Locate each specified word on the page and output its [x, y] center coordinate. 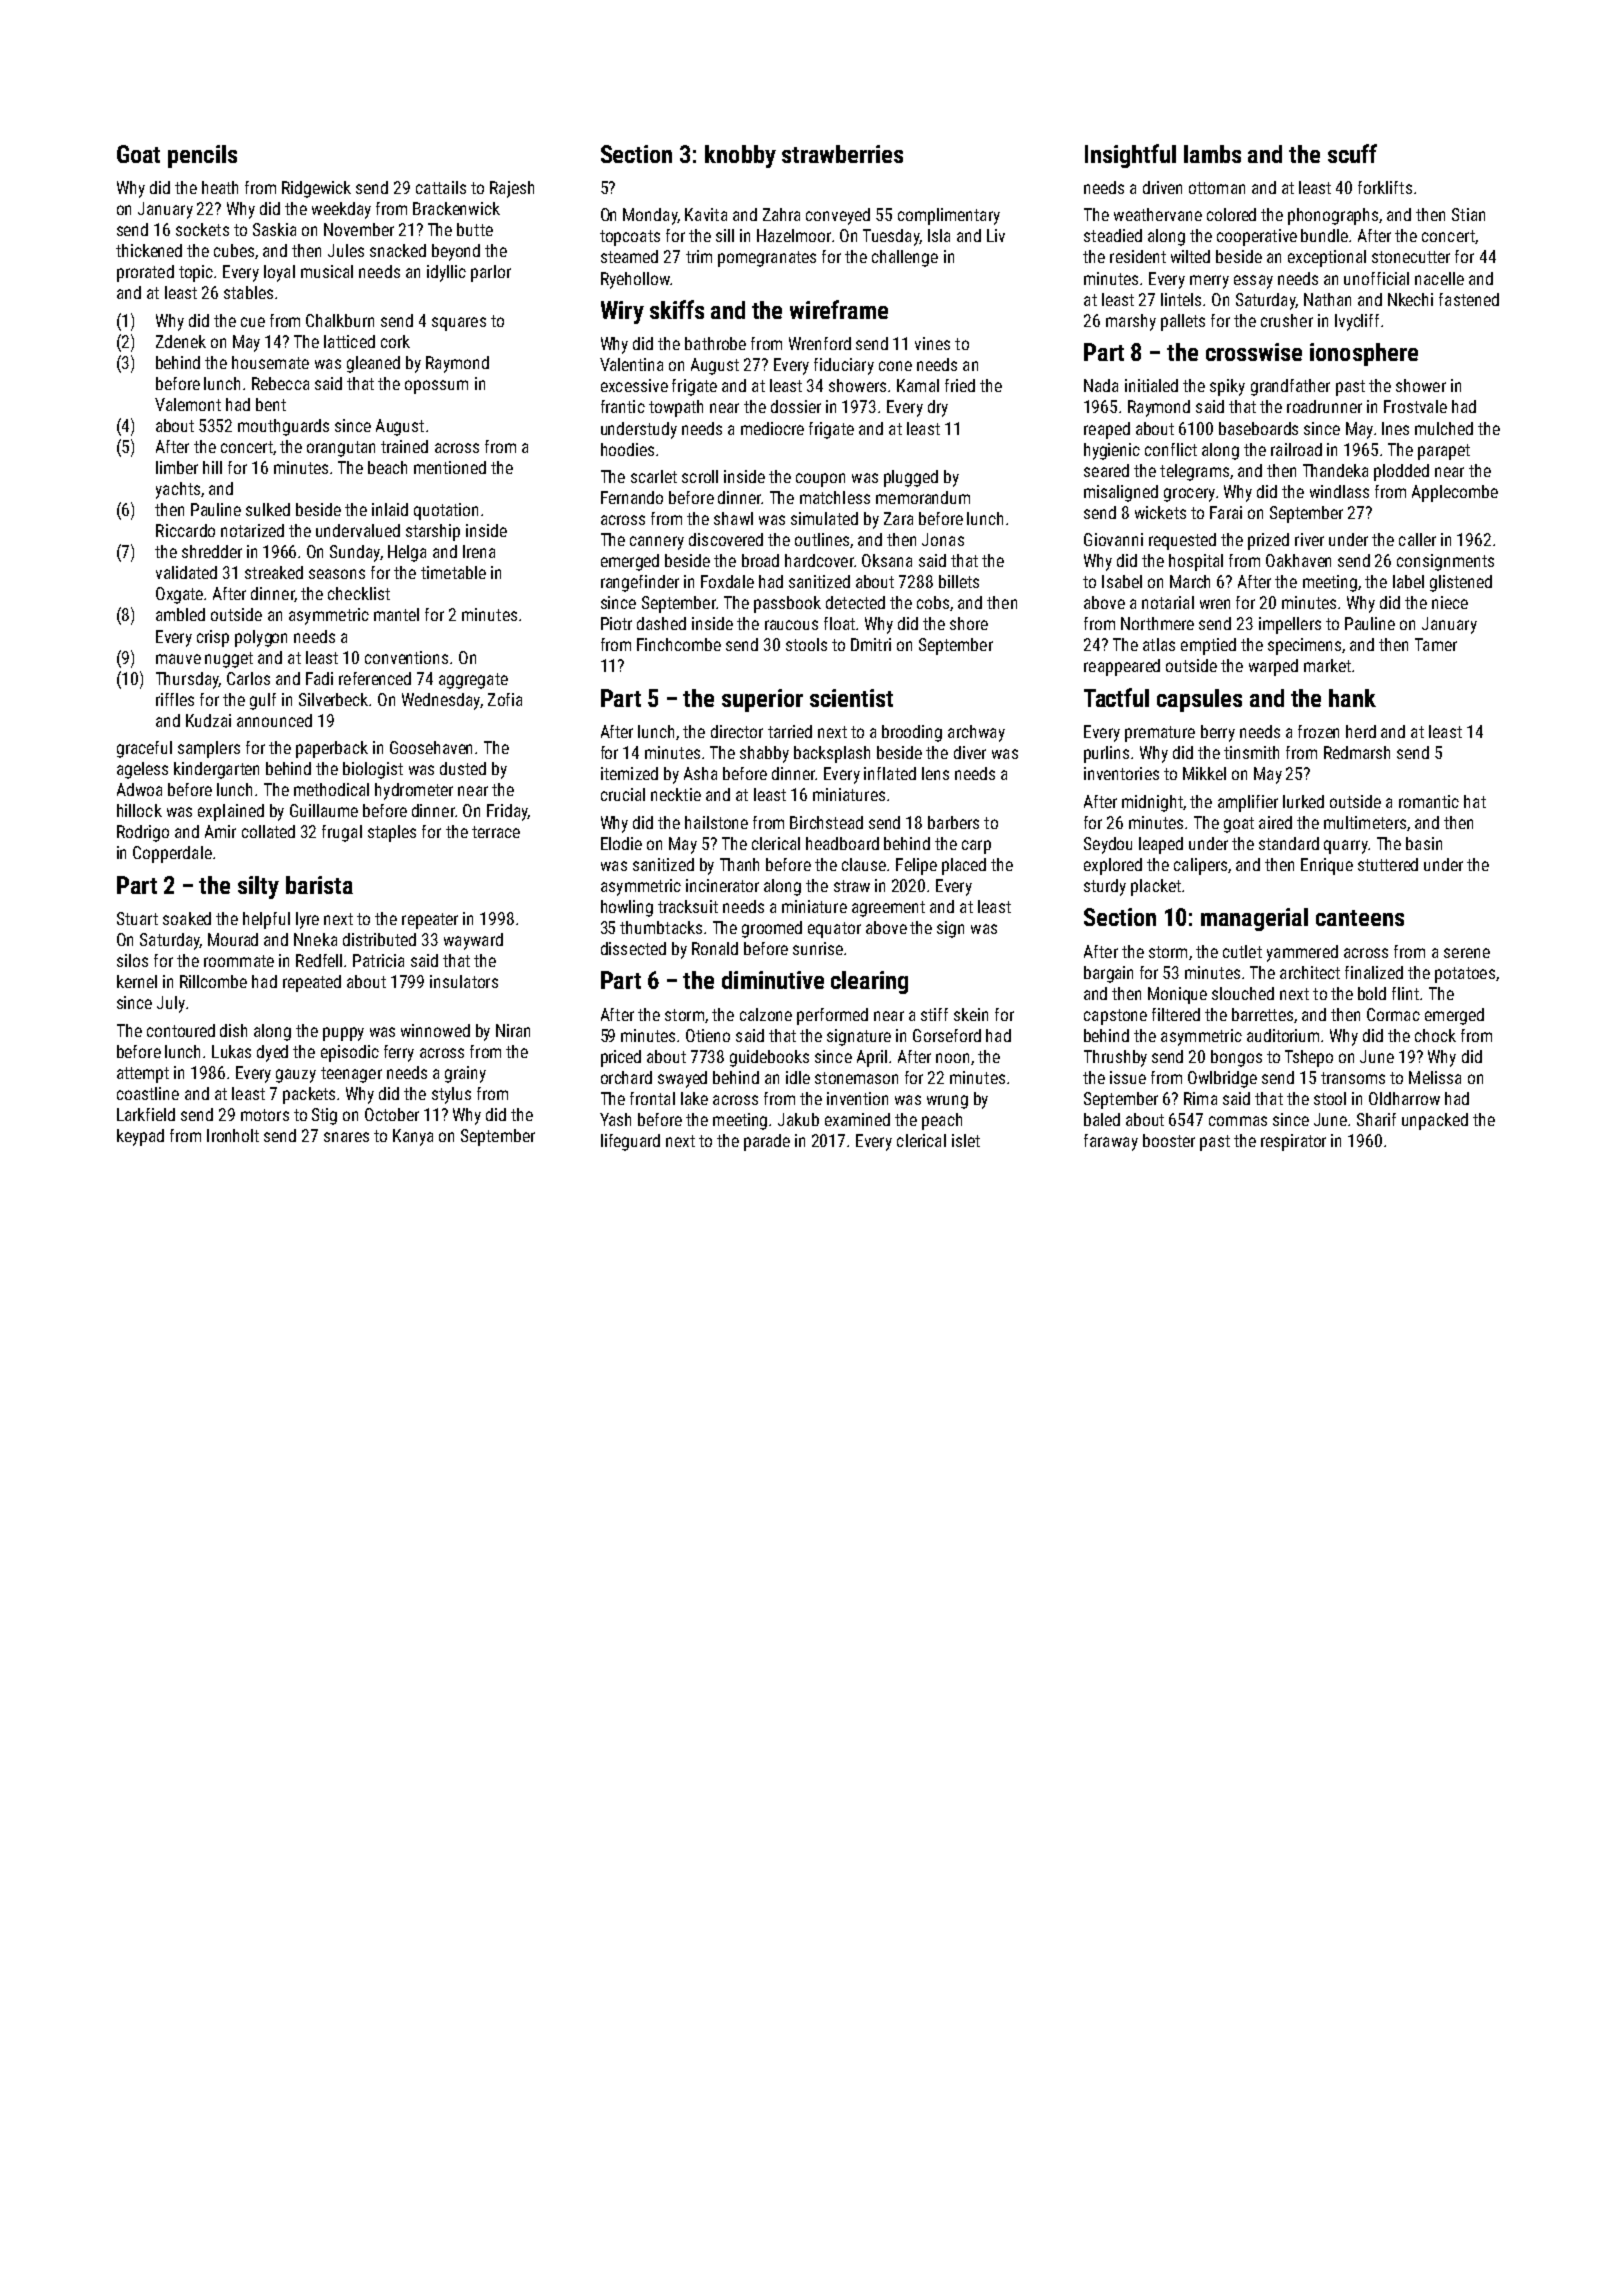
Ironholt [233, 1135]
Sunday [355, 553]
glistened [1461, 583]
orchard [626, 1077]
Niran [513, 1030]
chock [1435, 1035]
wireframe [839, 309]
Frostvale [1415, 406]
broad [760, 560]
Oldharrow [1404, 1098]
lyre [307, 920]
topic [196, 273]
